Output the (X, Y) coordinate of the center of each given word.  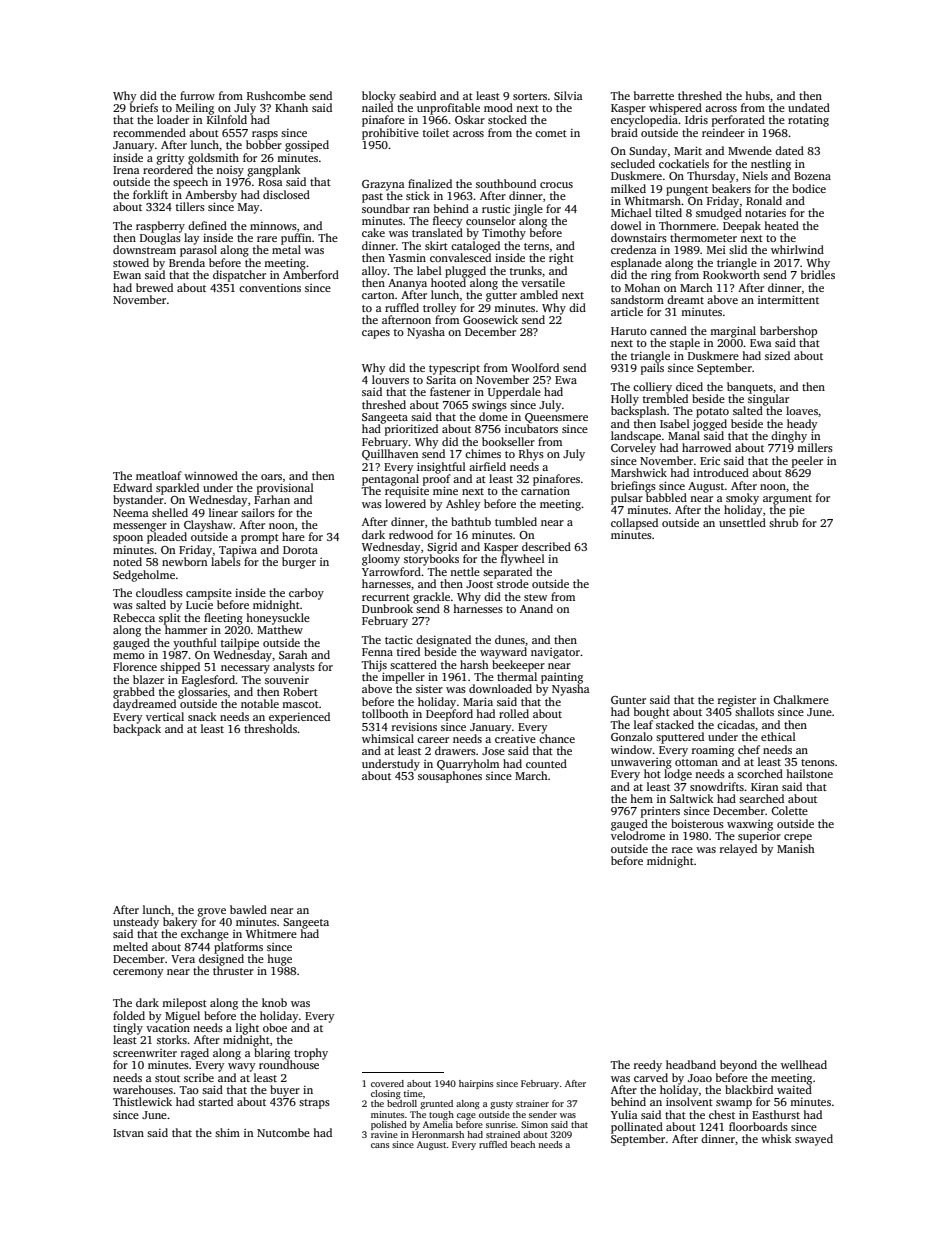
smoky (742, 499)
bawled (248, 909)
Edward (132, 487)
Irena (126, 170)
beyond (738, 1066)
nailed (377, 107)
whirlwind (797, 249)
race (682, 850)
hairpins (476, 1084)
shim (227, 1132)
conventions (270, 288)
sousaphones (450, 777)
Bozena (812, 176)
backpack (137, 730)
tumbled (516, 521)
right (561, 259)
